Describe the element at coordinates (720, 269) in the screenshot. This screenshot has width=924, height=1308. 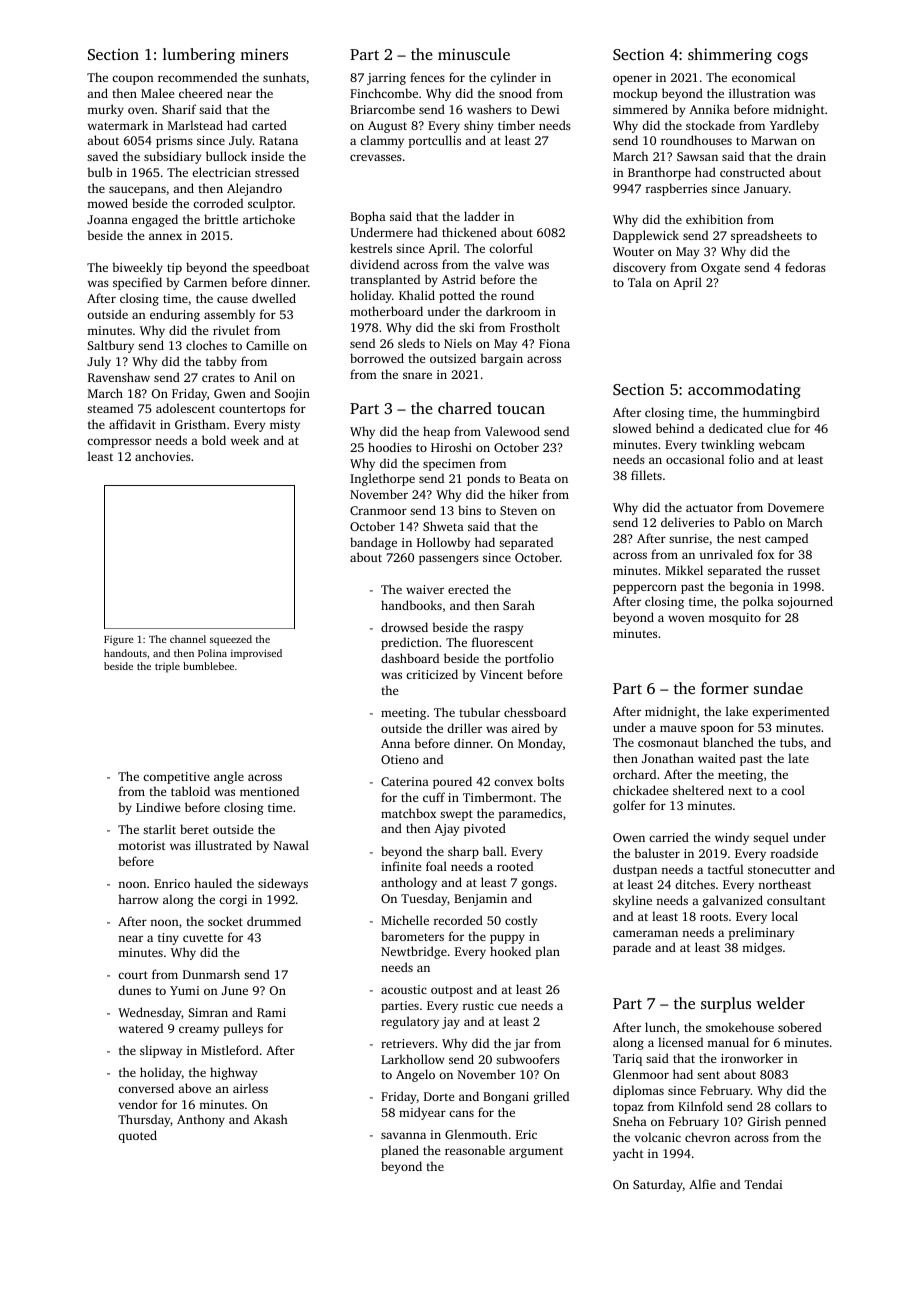
I see `Oxgate` at that location.
